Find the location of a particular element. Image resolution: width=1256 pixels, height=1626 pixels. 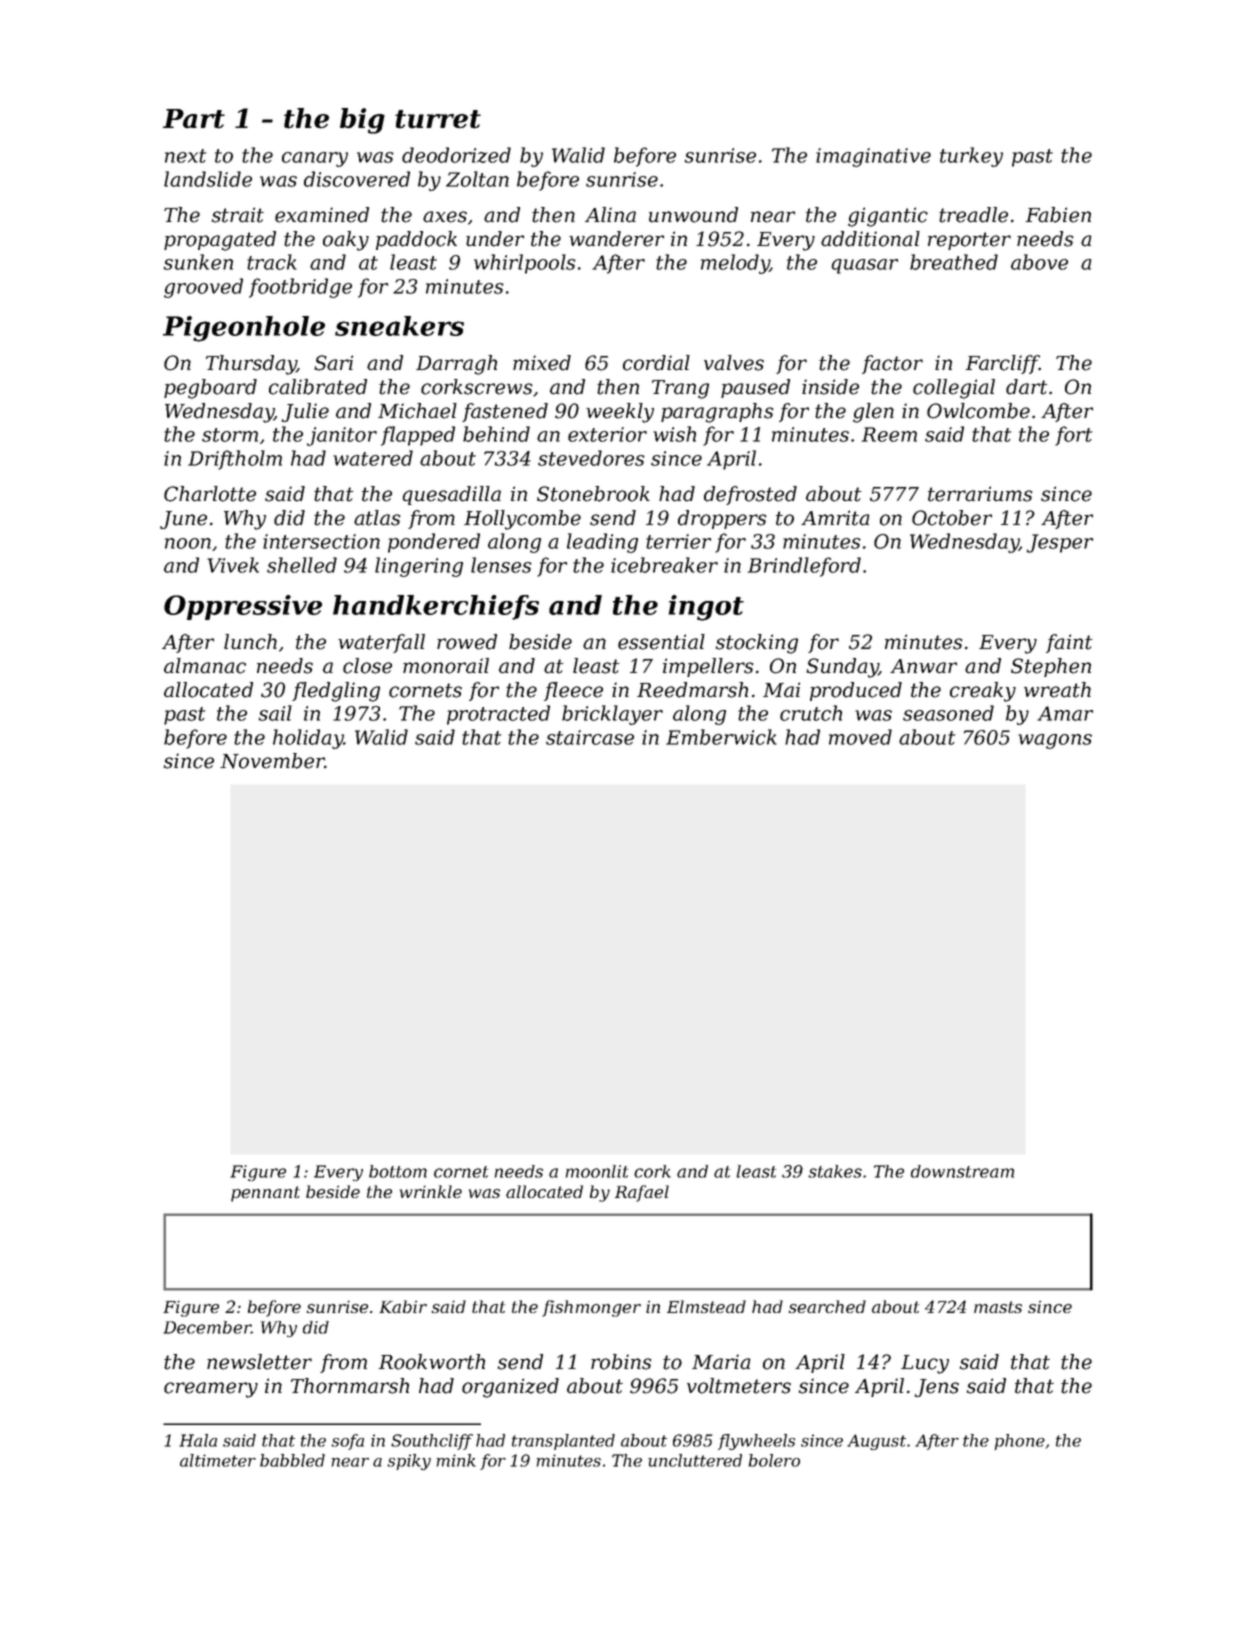

downstream is located at coordinates (962, 1171).
